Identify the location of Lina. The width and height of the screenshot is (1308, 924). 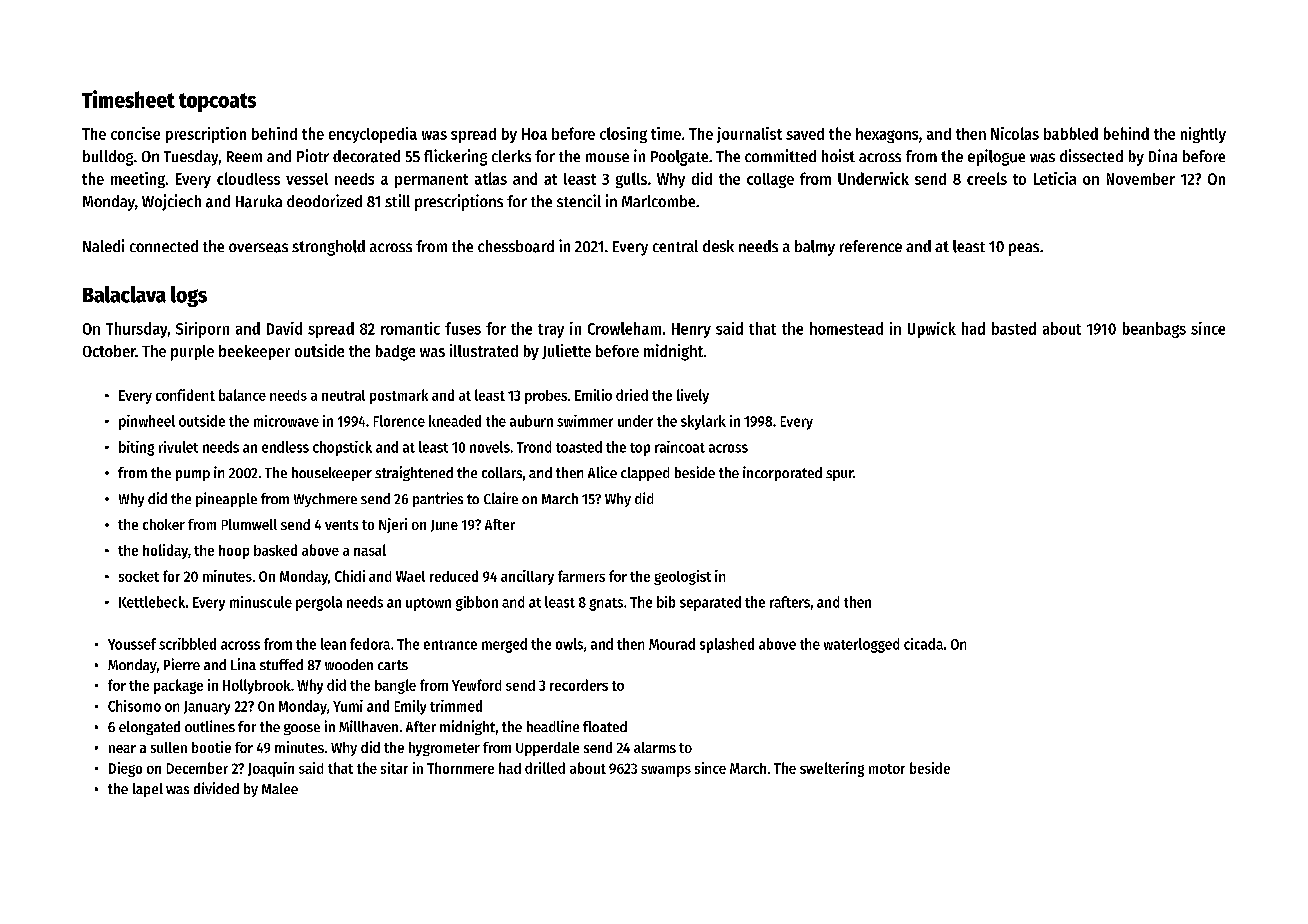
(243, 664).
